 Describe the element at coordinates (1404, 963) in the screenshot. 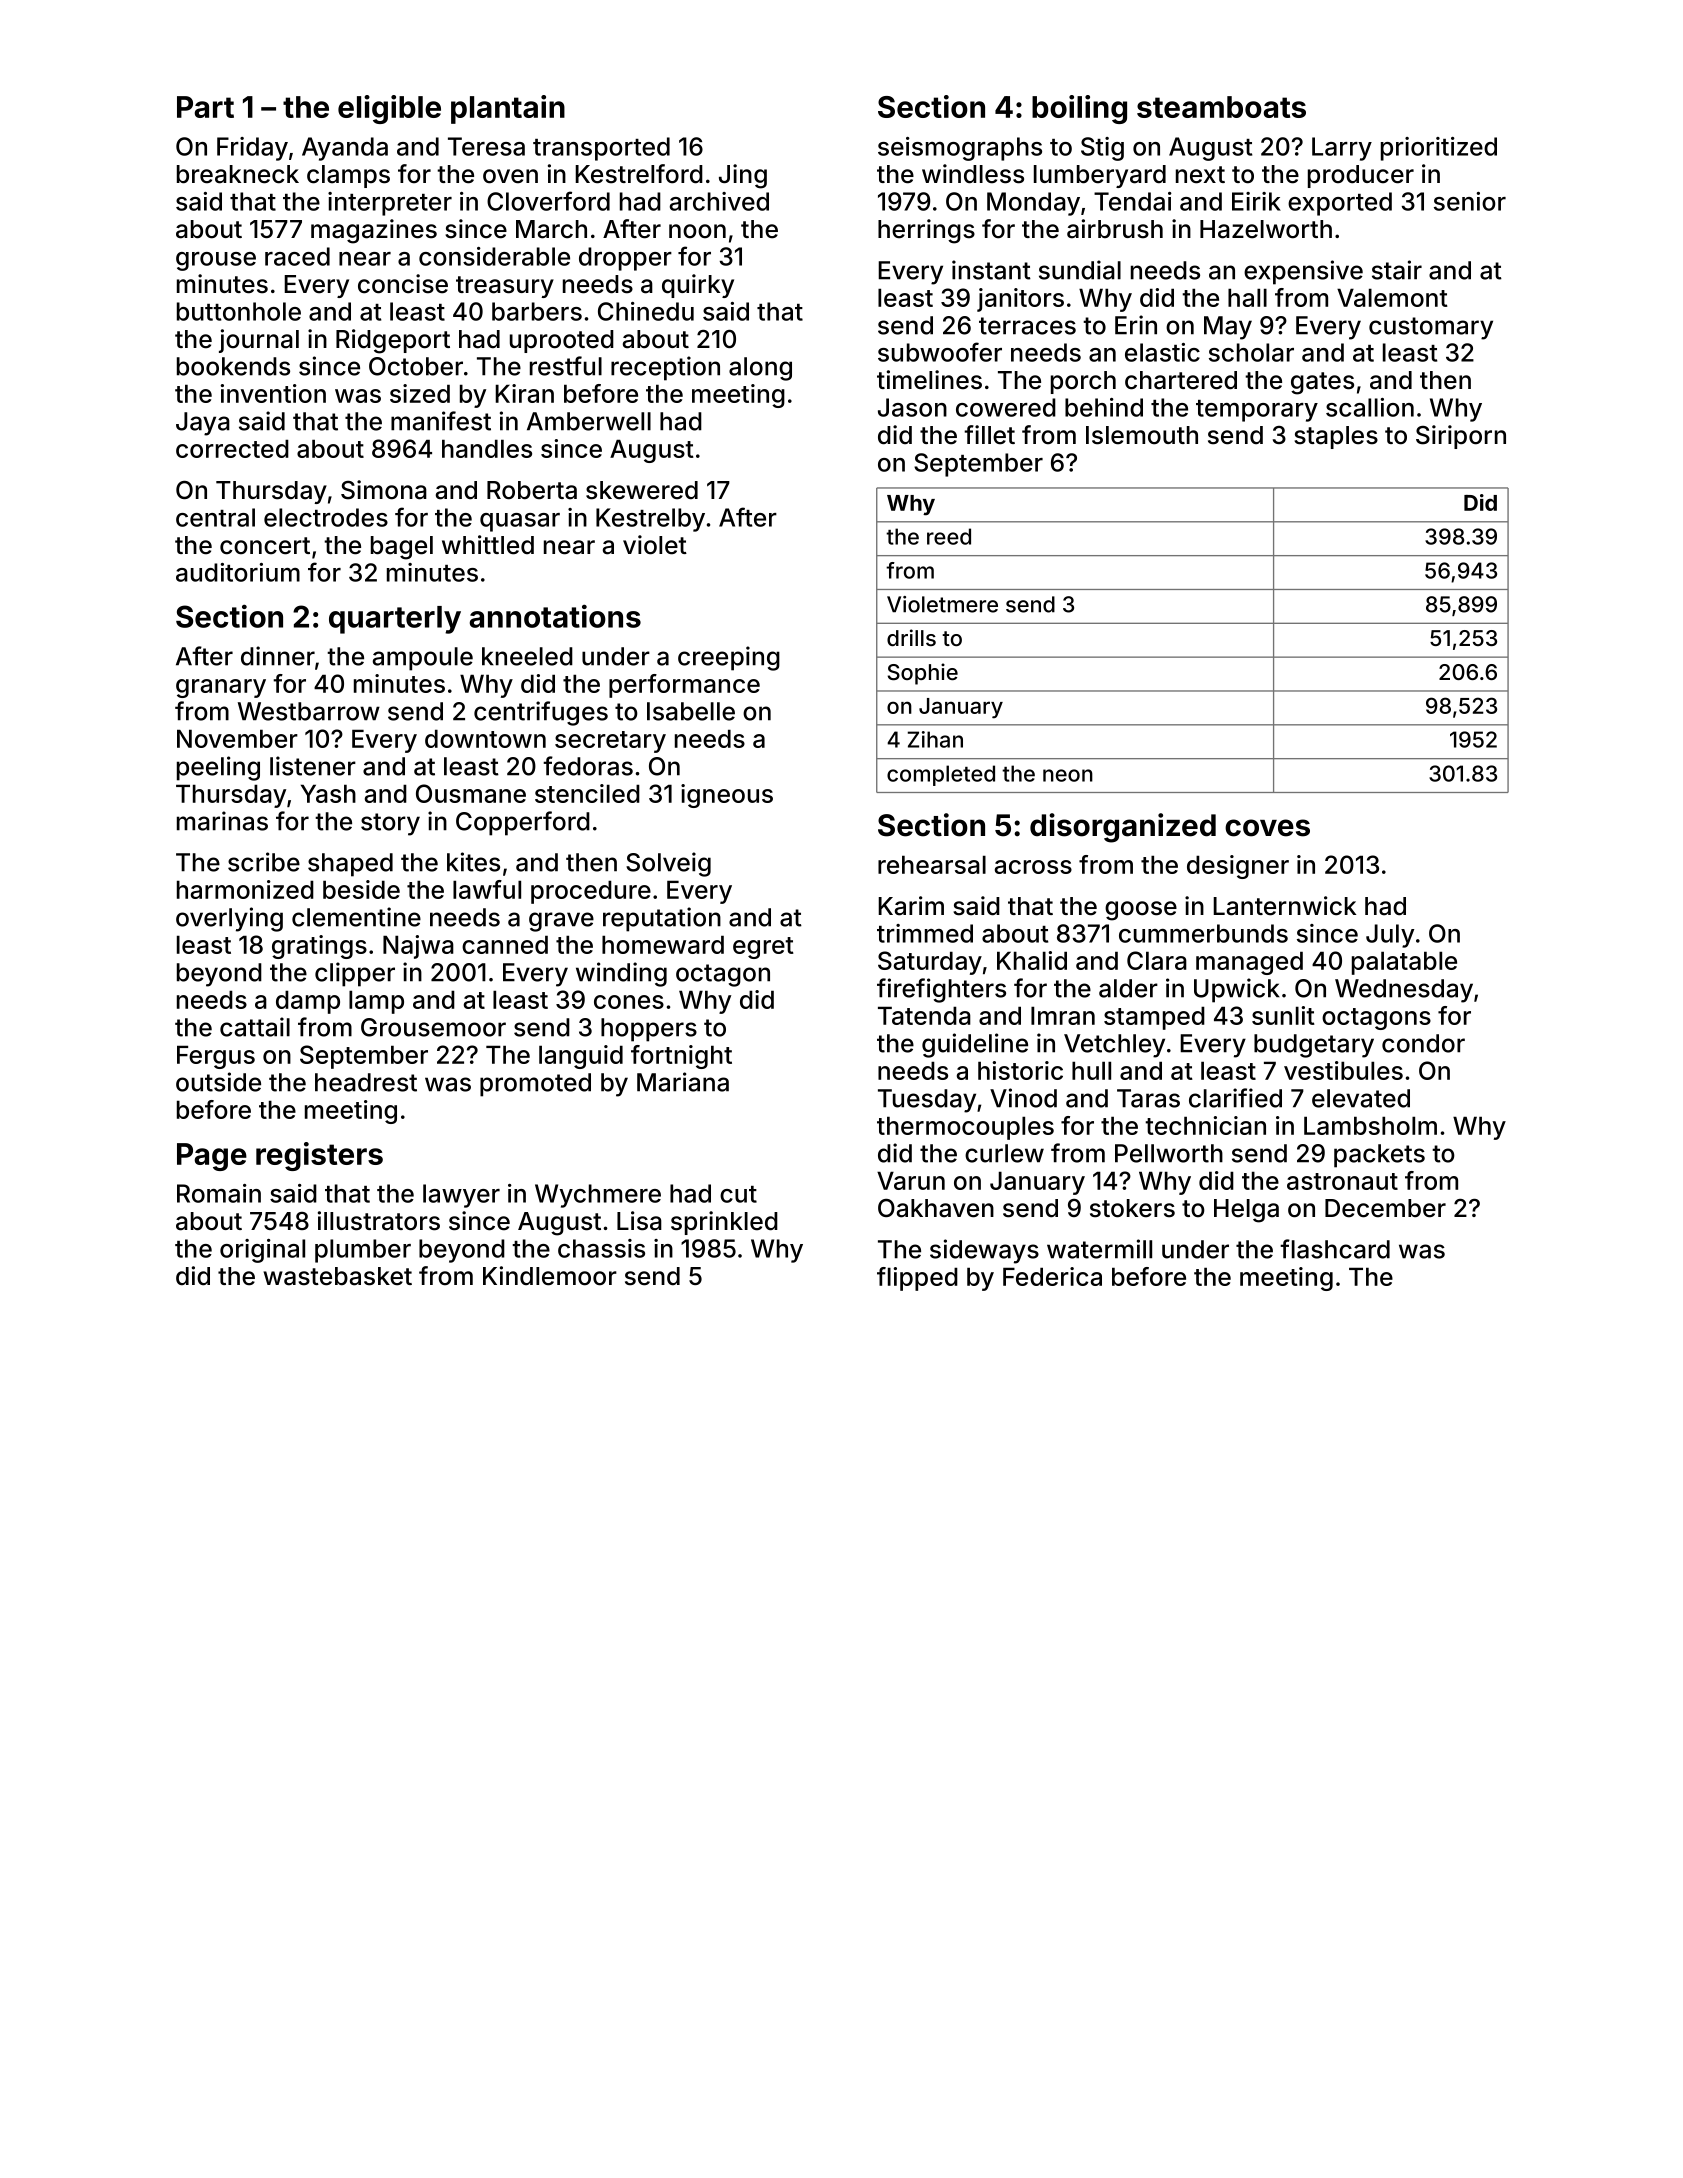

I see `palatable` at that location.
